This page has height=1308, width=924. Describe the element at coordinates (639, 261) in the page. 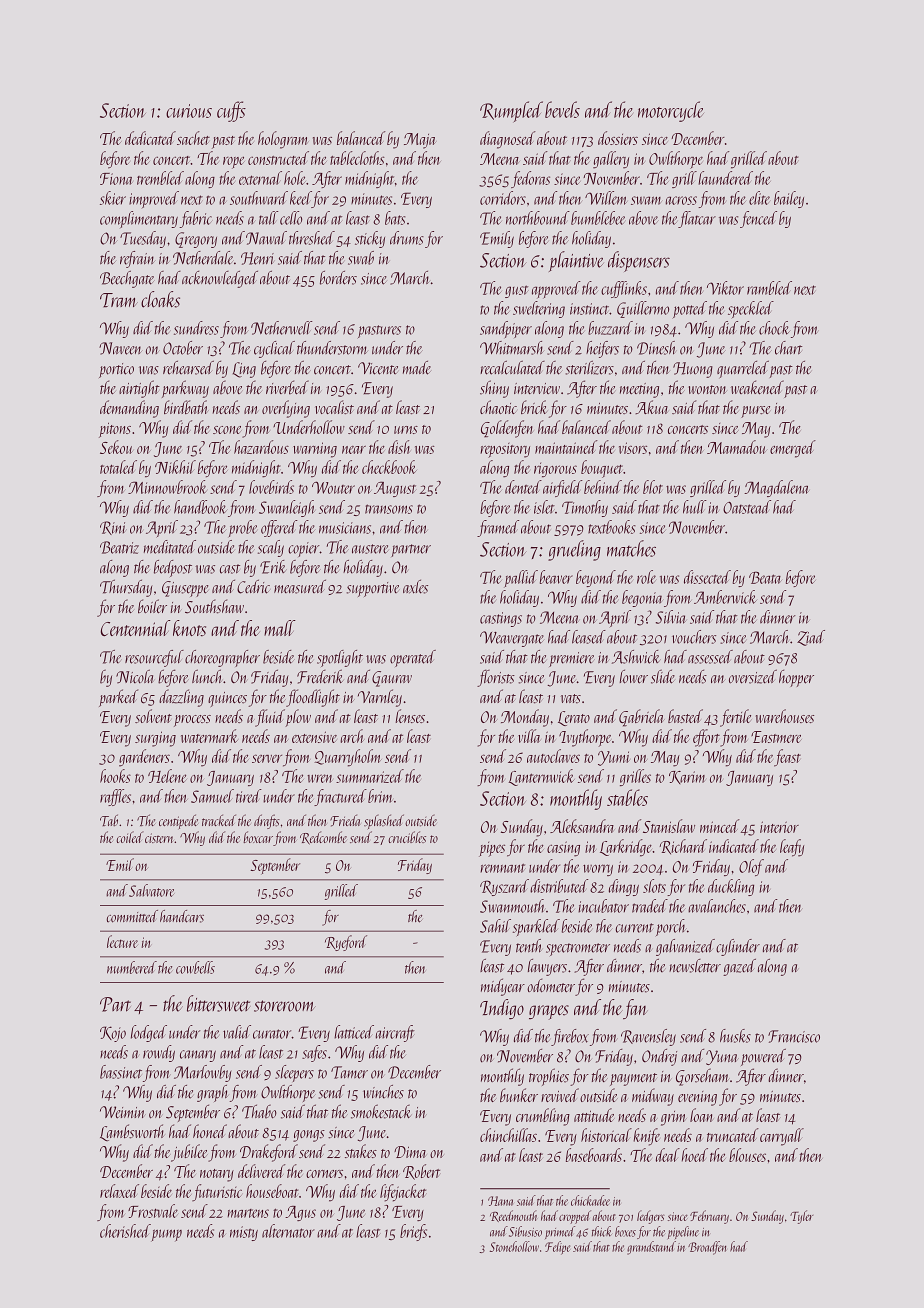

I see `dispensers` at that location.
